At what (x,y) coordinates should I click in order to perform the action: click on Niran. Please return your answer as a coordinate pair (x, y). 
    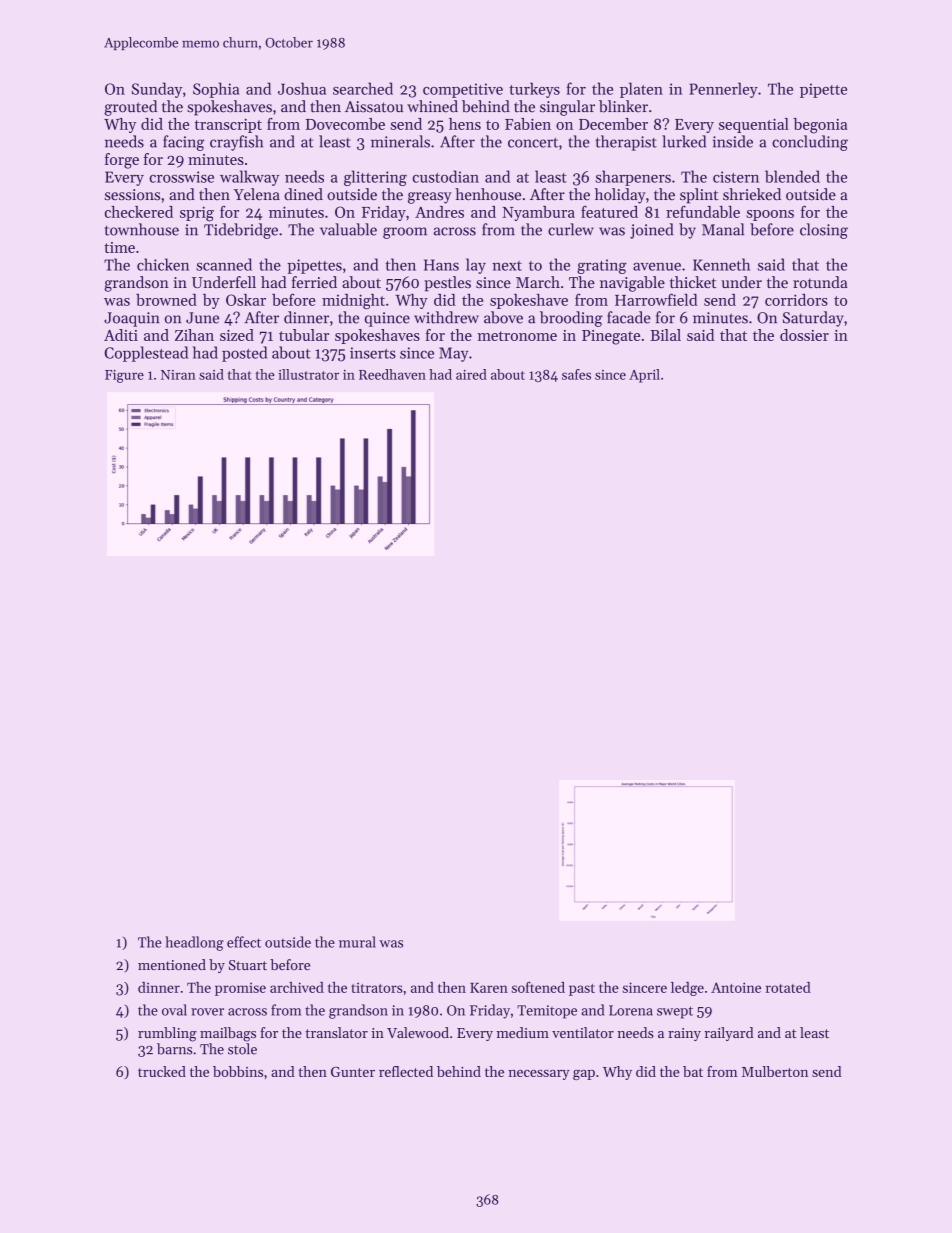
    Looking at the image, I should click on (178, 375).
